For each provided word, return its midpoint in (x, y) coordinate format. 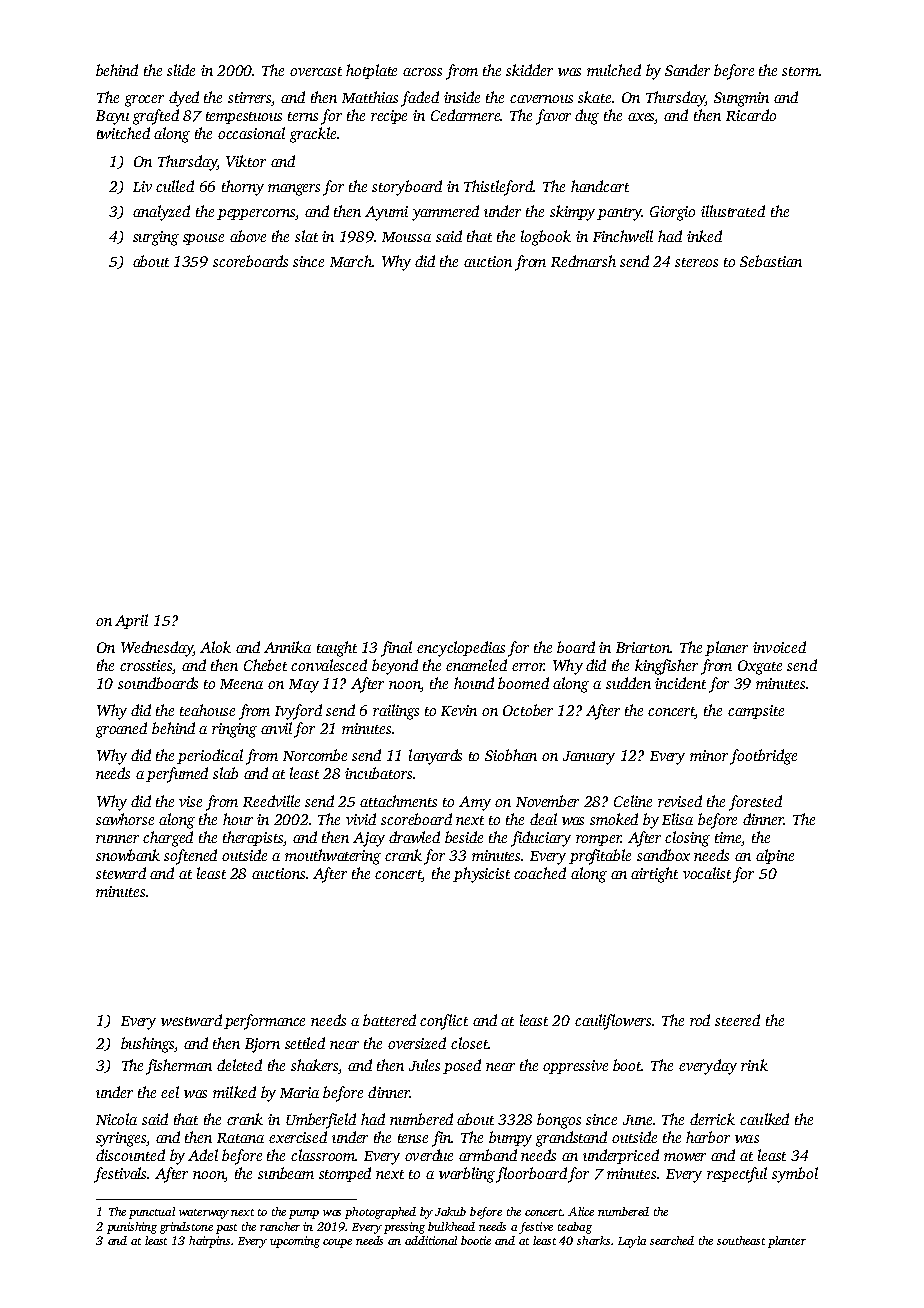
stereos (696, 262)
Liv (142, 186)
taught (337, 649)
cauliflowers (613, 1022)
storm (801, 71)
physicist (481, 875)
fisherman (179, 1067)
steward (121, 873)
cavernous (541, 99)
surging (156, 238)
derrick (712, 1119)
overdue (429, 1155)
